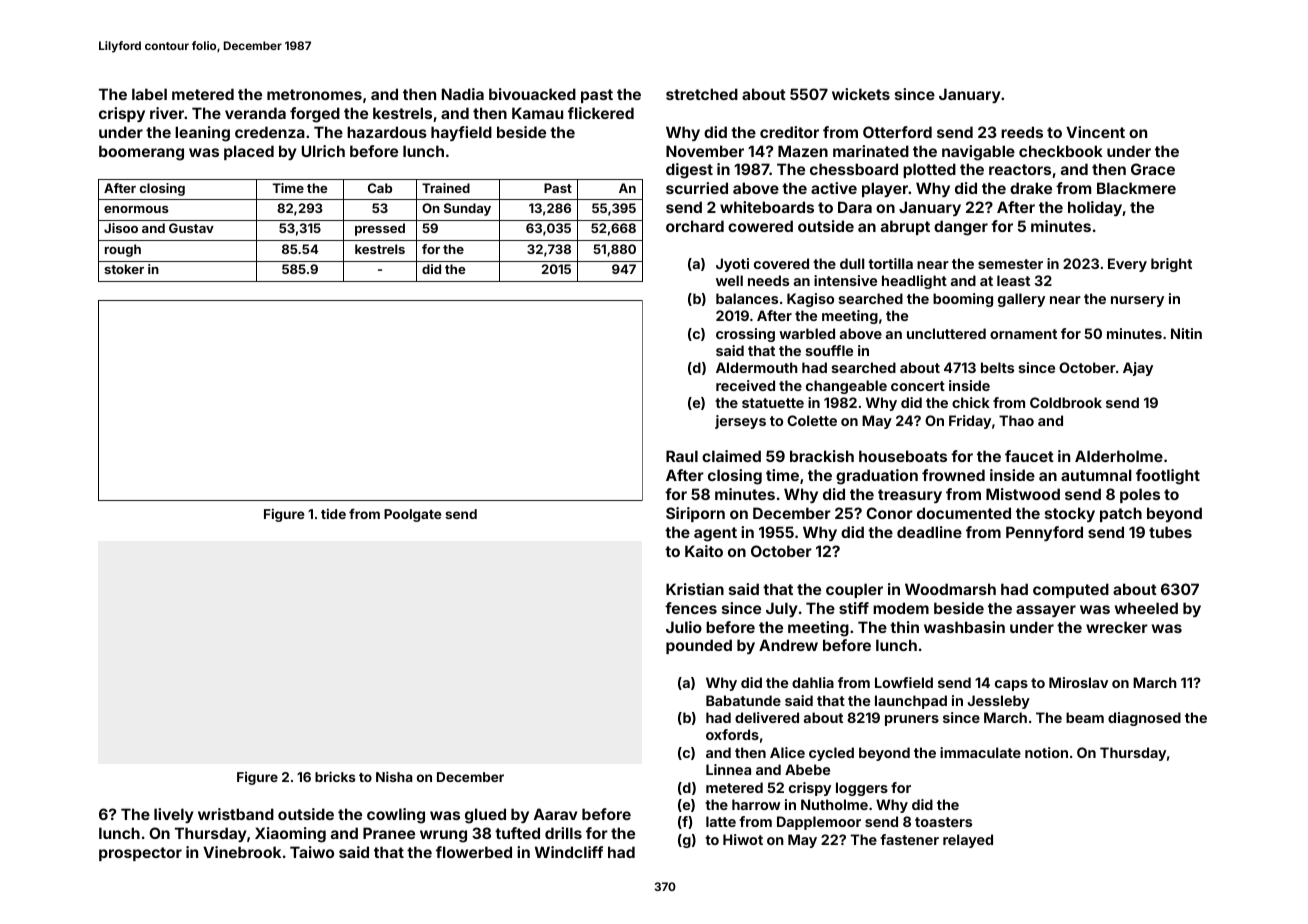 The image size is (1308, 924). What do you see at coordinates (389, 833) in the document?
I see `Pranee` at bounding box center [389, 833].
